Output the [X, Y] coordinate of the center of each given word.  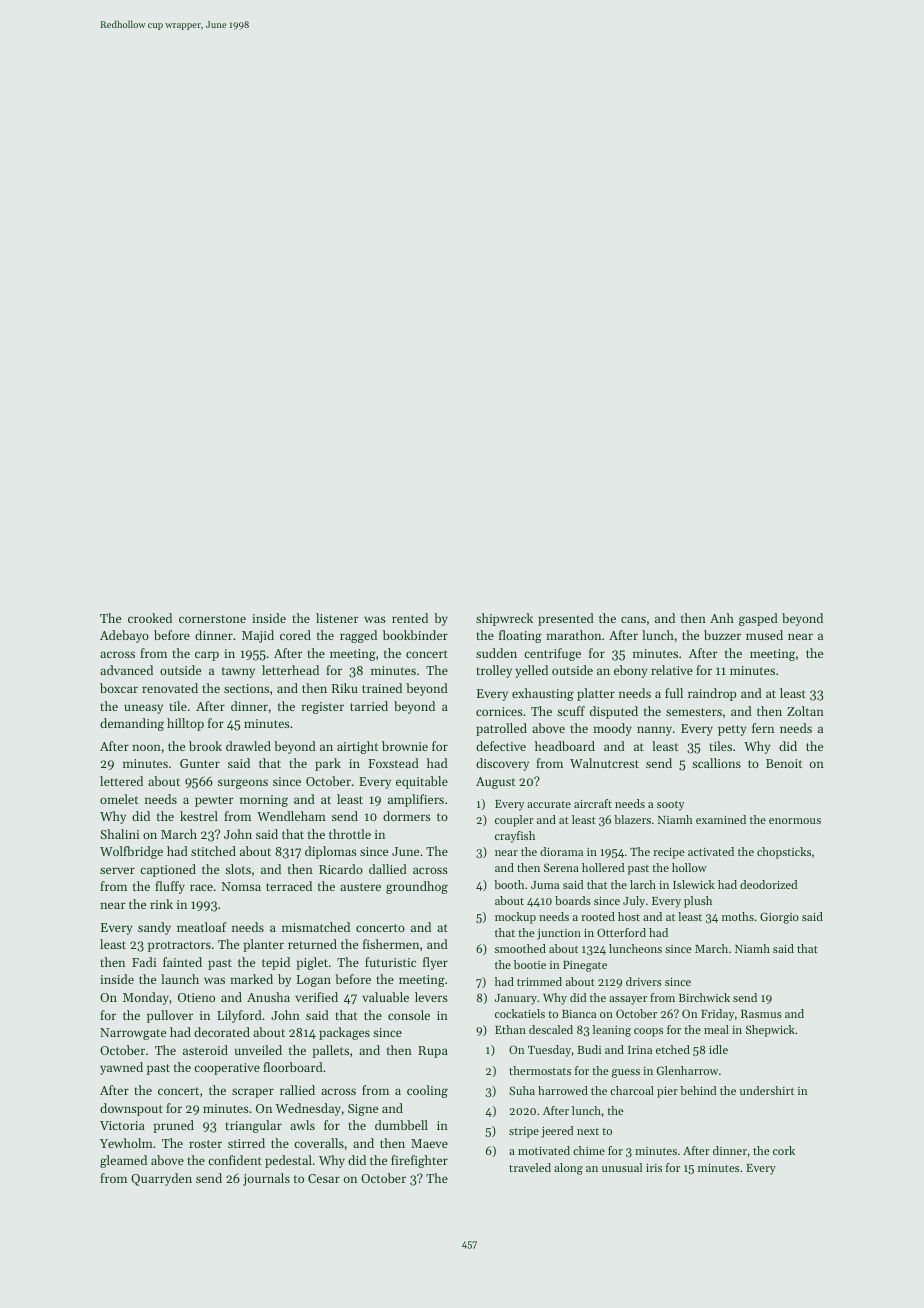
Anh [722, 618]
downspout [131, 1109]
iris [654, 1168]
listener [337, 618]
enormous [795, 821]
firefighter [419, 1161]
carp [207, 656]
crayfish [515, 837]
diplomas [331, 852]
